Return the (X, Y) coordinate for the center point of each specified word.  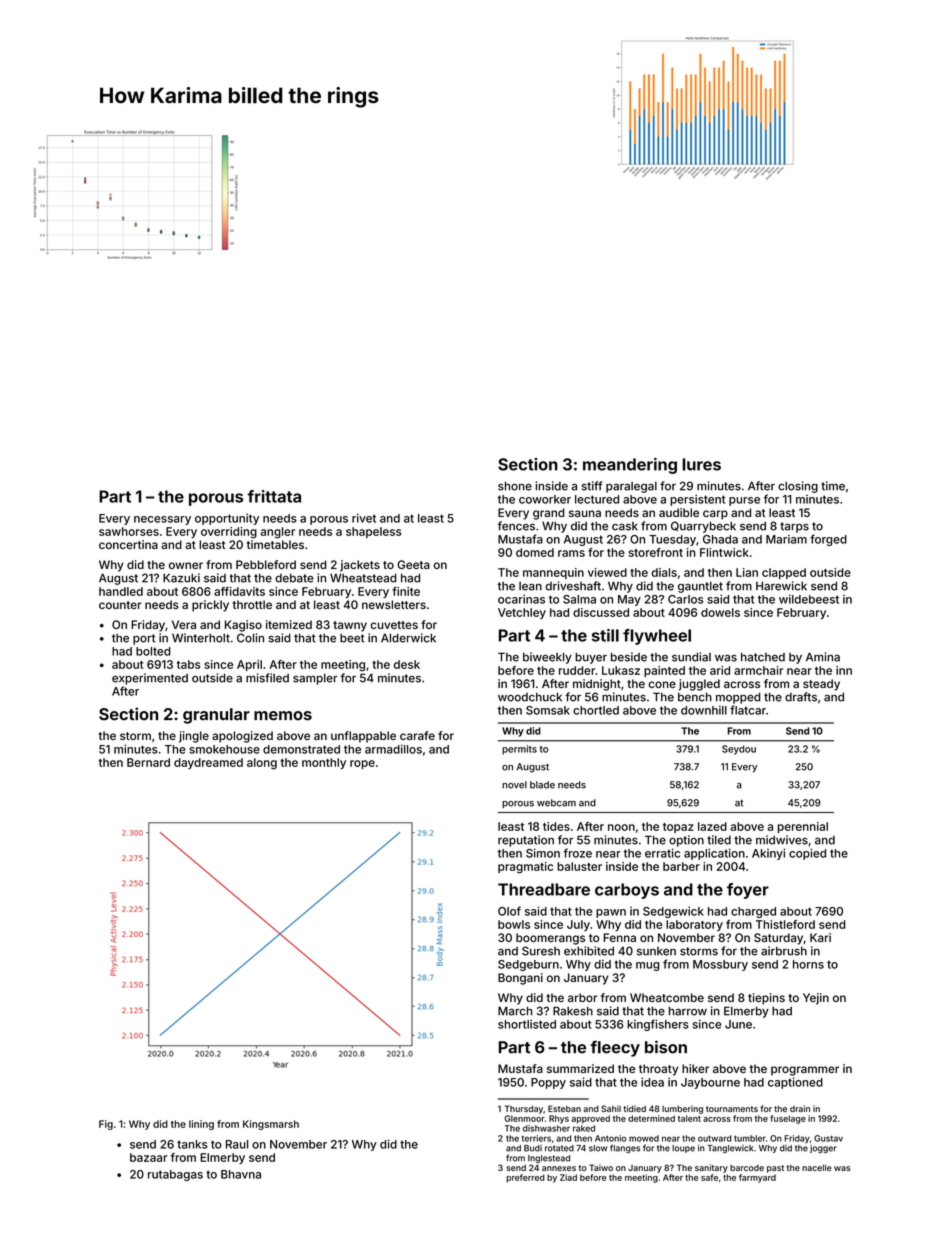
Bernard (148, 762)
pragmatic (525, 868)
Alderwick (408, 638)
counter (120, 605)
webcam (556, 803)
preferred (525, 1178)
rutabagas (175, 1175)
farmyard (757, 1178)
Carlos (686, 599)
